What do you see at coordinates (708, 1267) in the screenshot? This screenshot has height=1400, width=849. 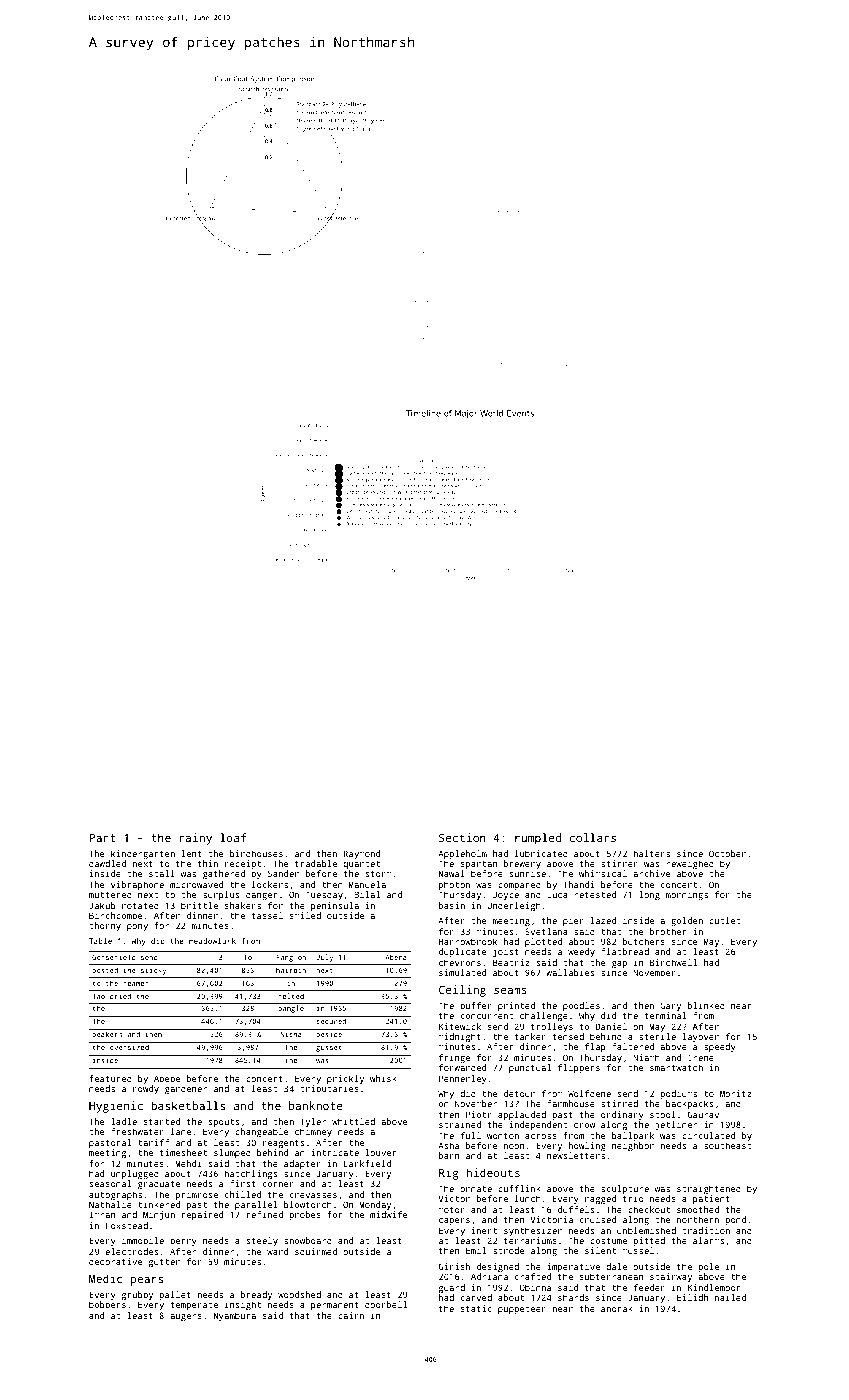 I see `pole` at bounding box center [708, 1267].
